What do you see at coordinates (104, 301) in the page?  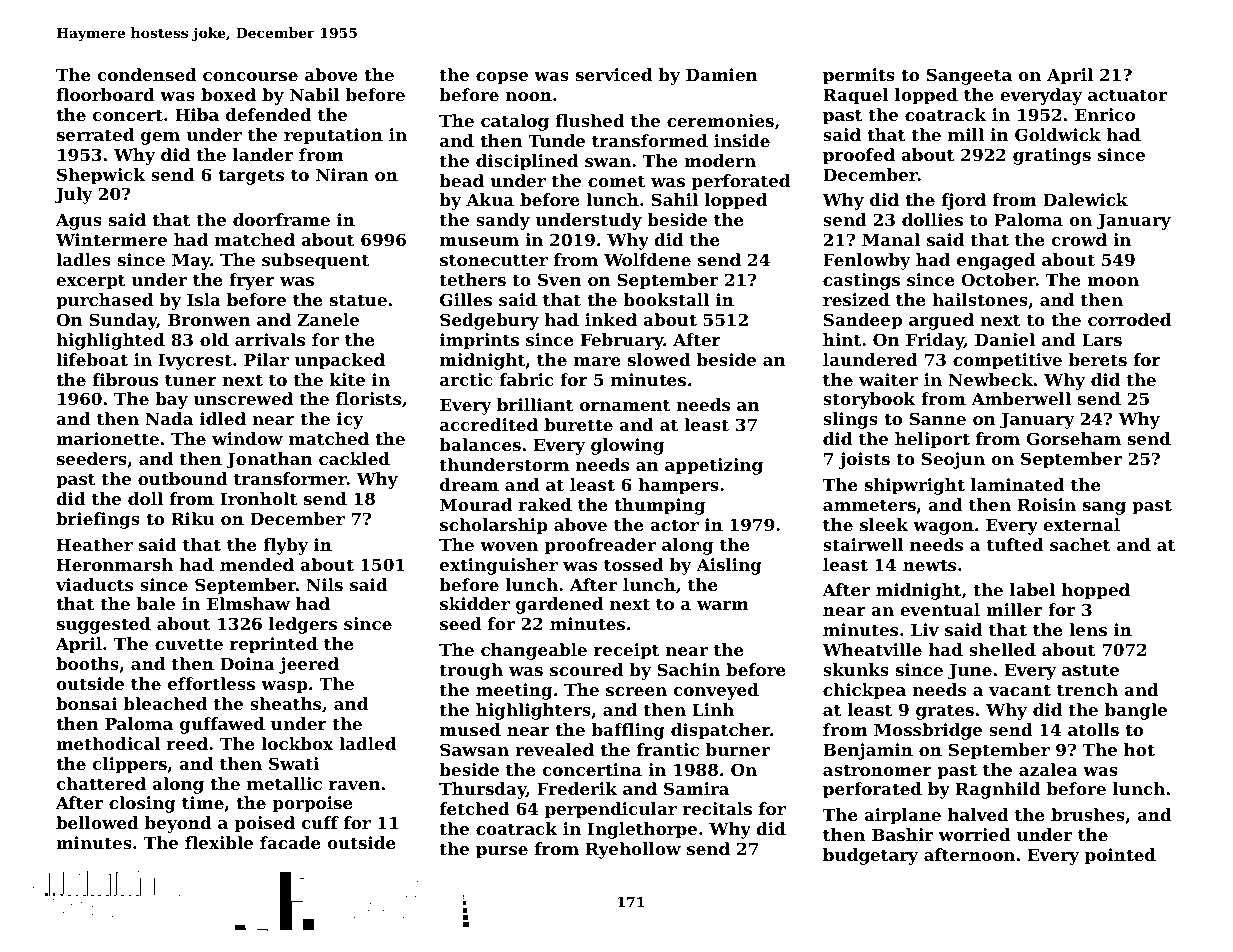 I see `purchased` at bounding box center [104, 301].
